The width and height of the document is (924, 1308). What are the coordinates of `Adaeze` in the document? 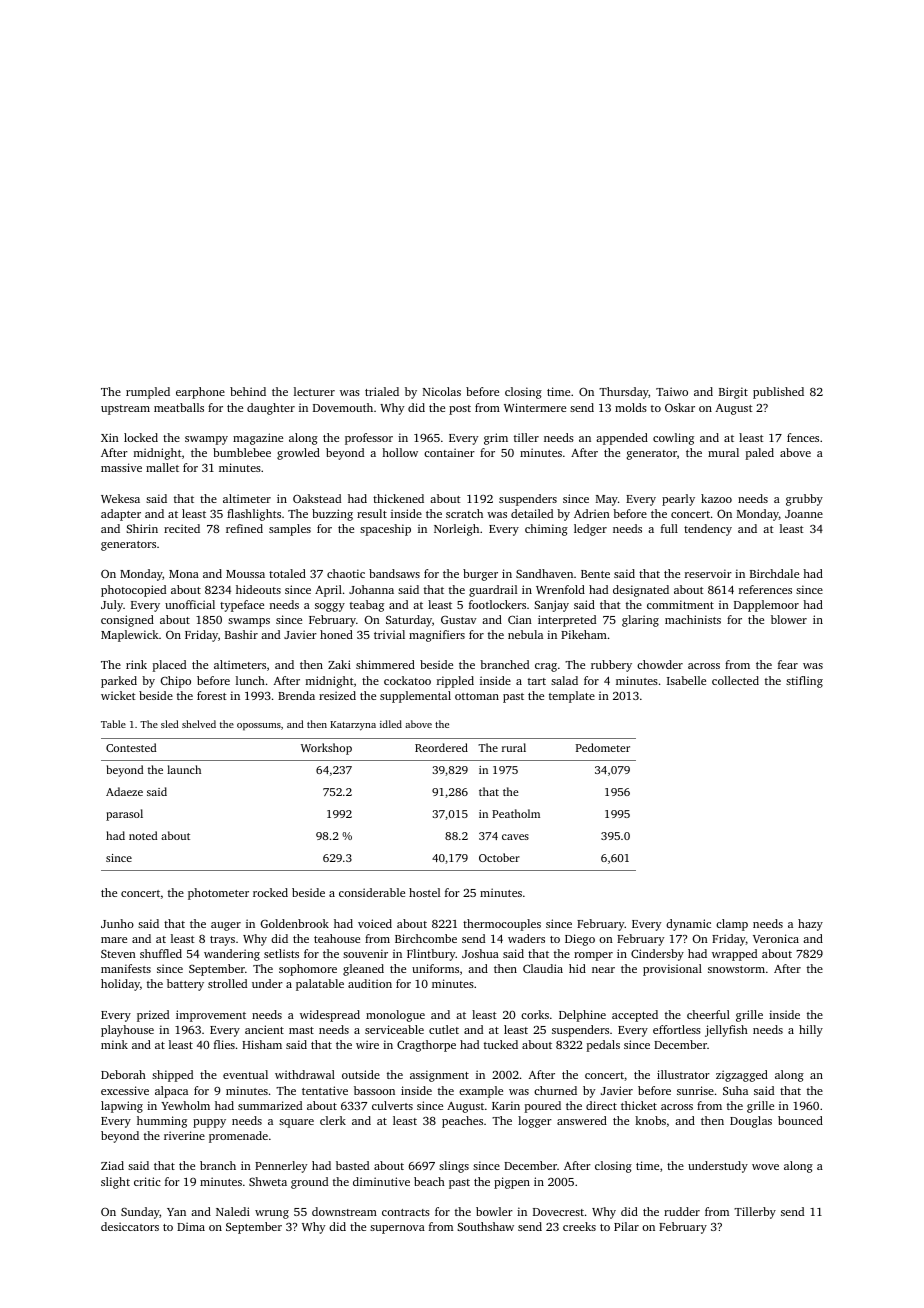 It's located at (124, 791).
